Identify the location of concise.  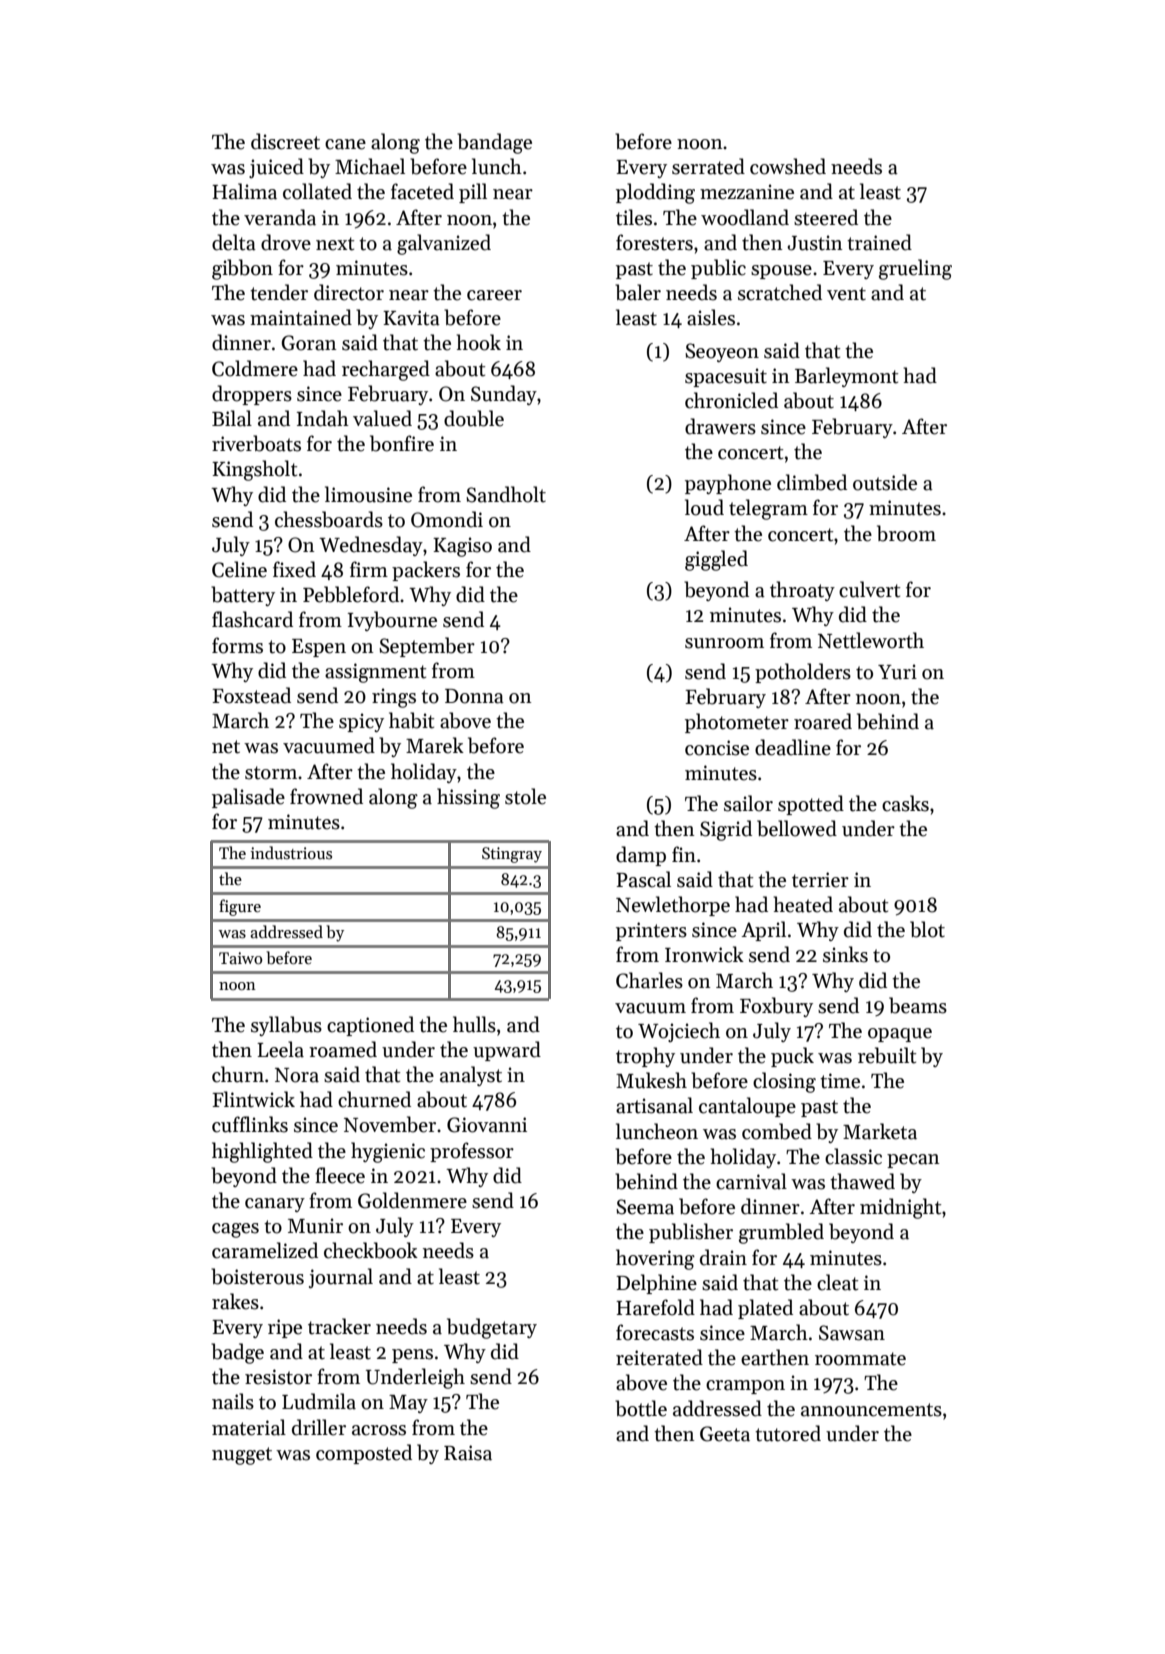
(717, 748).
